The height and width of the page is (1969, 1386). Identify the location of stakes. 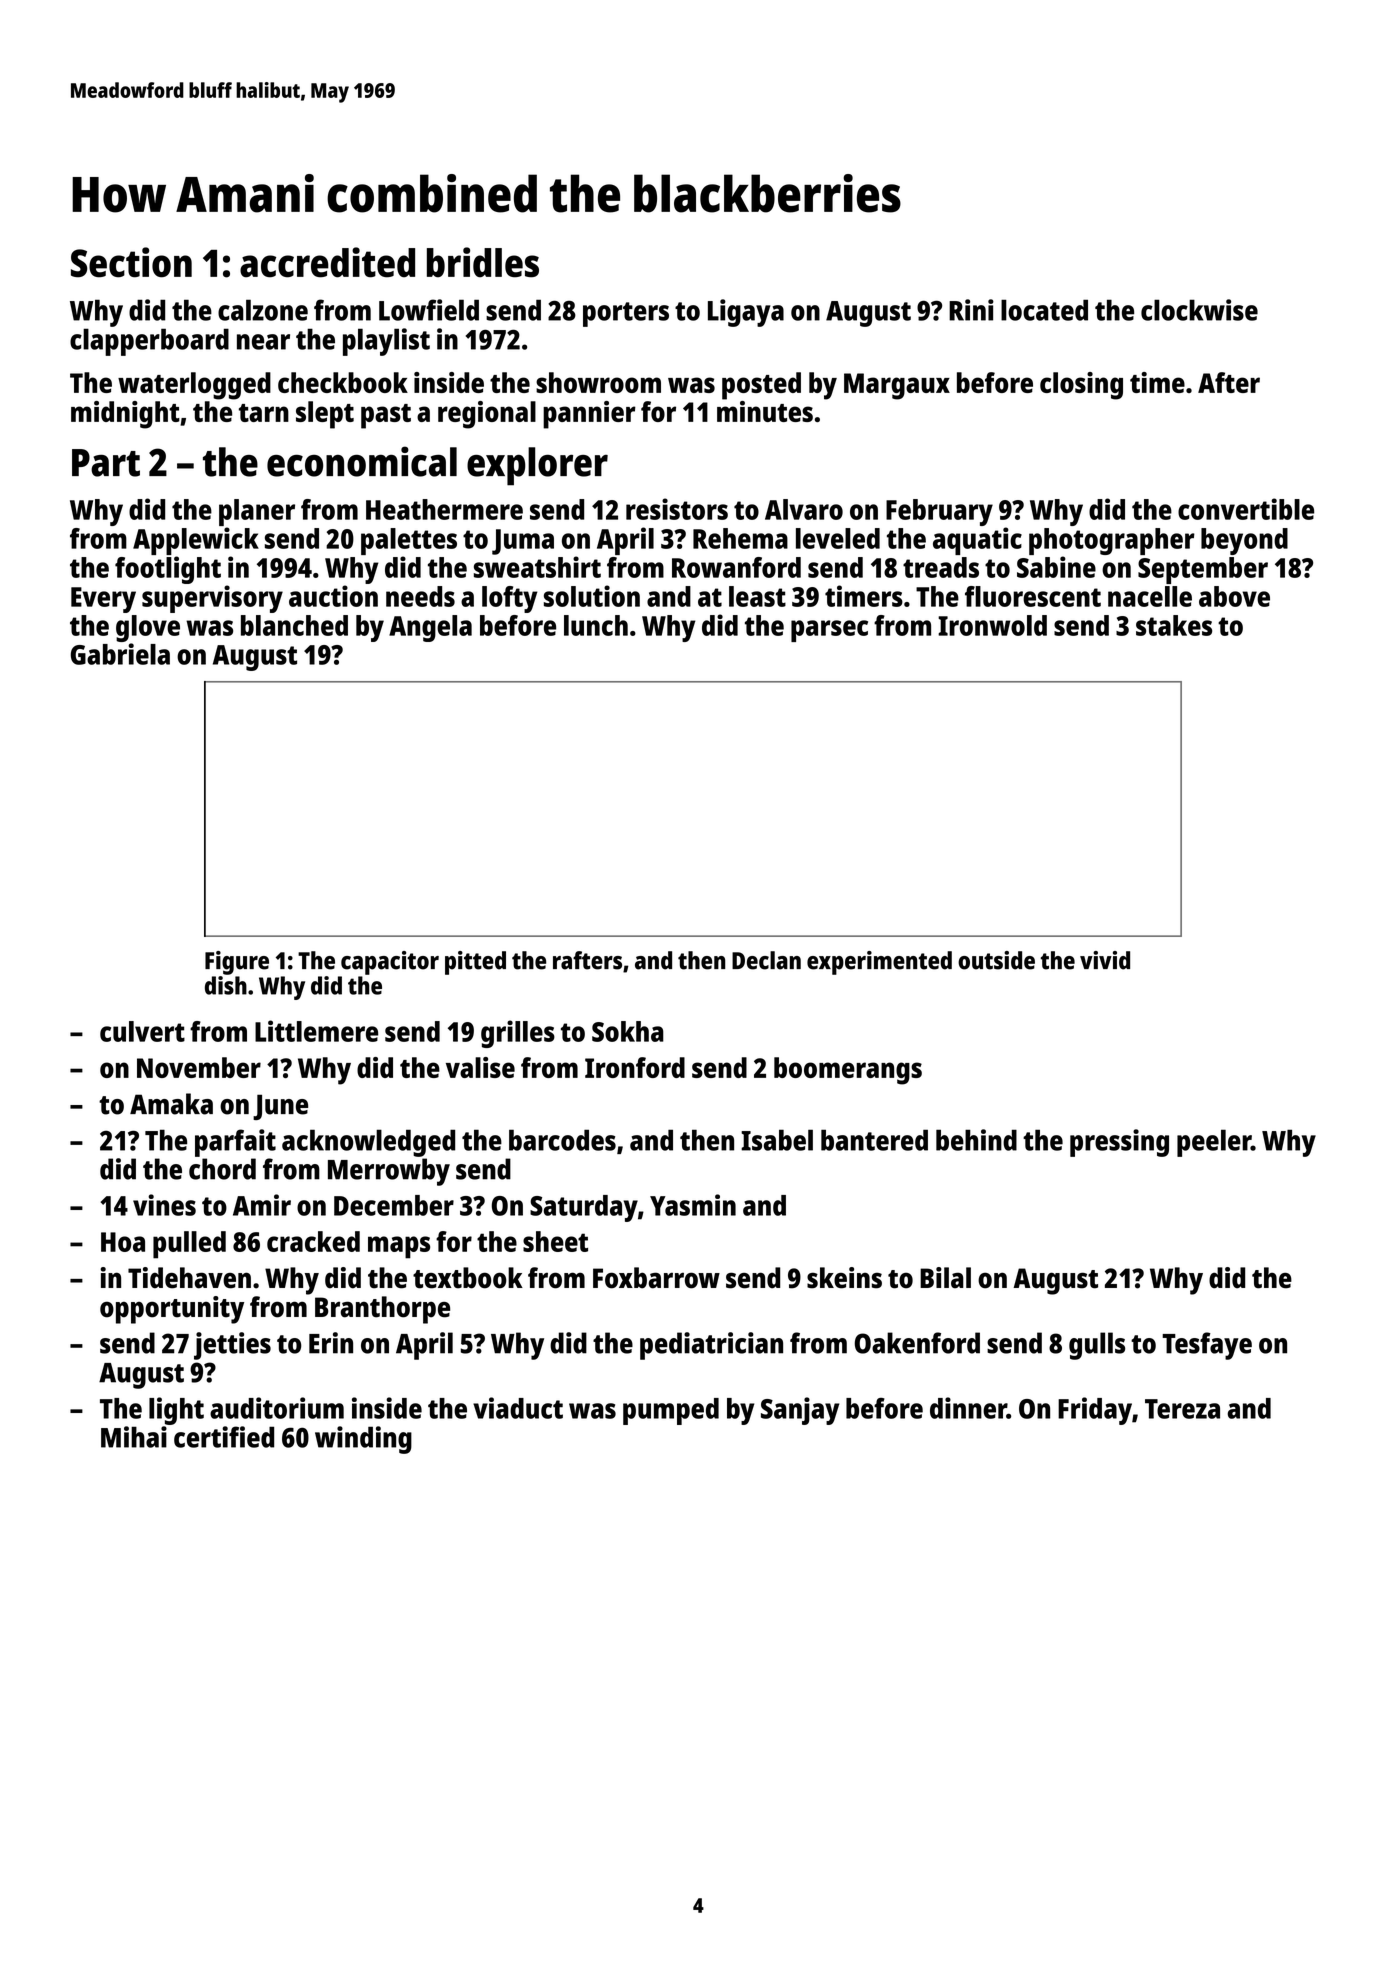
(1174, 625).
